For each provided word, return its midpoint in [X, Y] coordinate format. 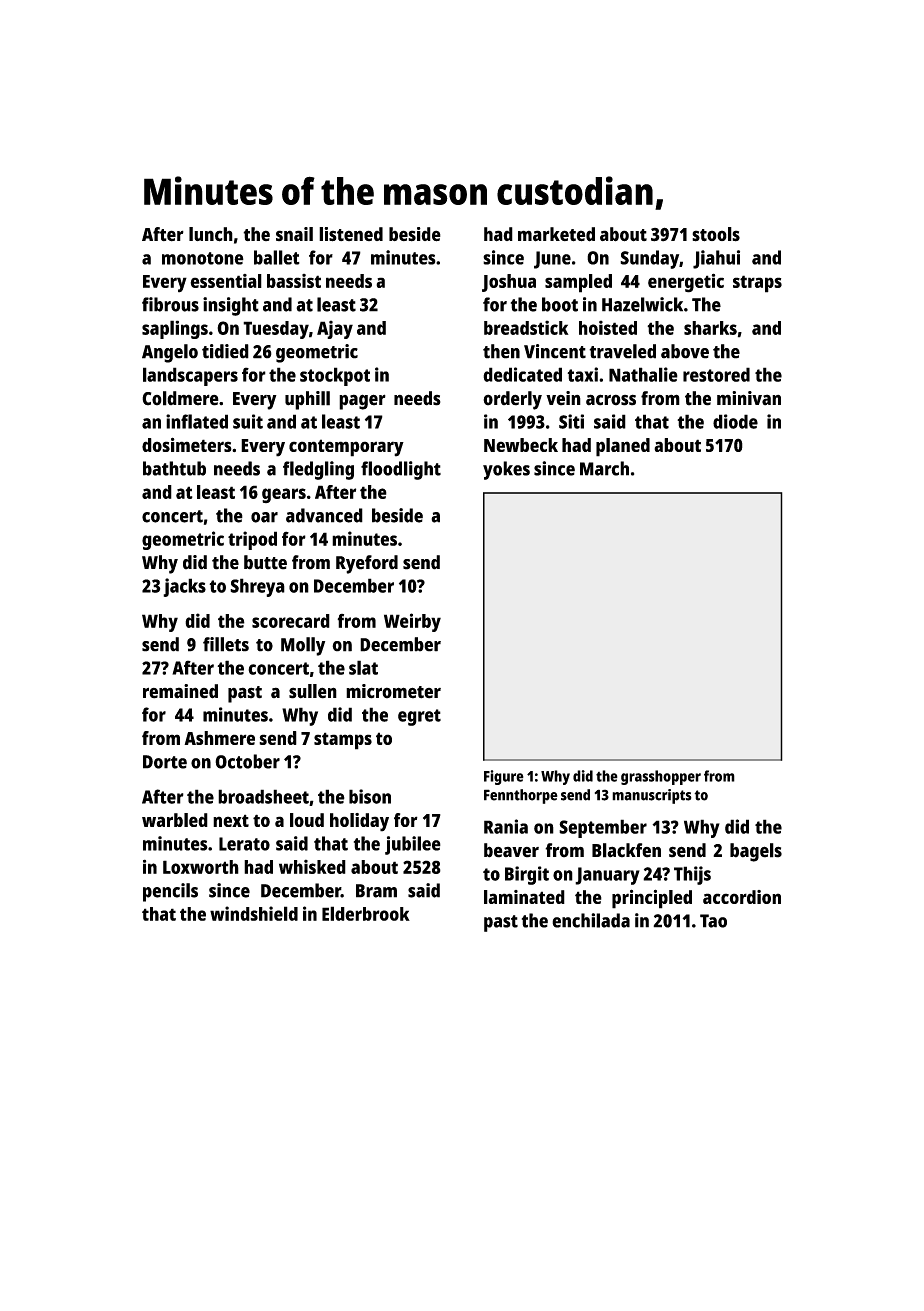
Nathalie [643, 374]
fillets [226, 644]
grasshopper [661, 777]
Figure [504, 777]
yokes [506, 470]
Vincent [555, 351]
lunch [211, 234]
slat [363, 667]
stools [716, 234]
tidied [225, 351]
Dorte [165, 762]
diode [735, 421]
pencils [170, 892]
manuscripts [652, 796]
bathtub [174, 468]
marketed [556, 234]
